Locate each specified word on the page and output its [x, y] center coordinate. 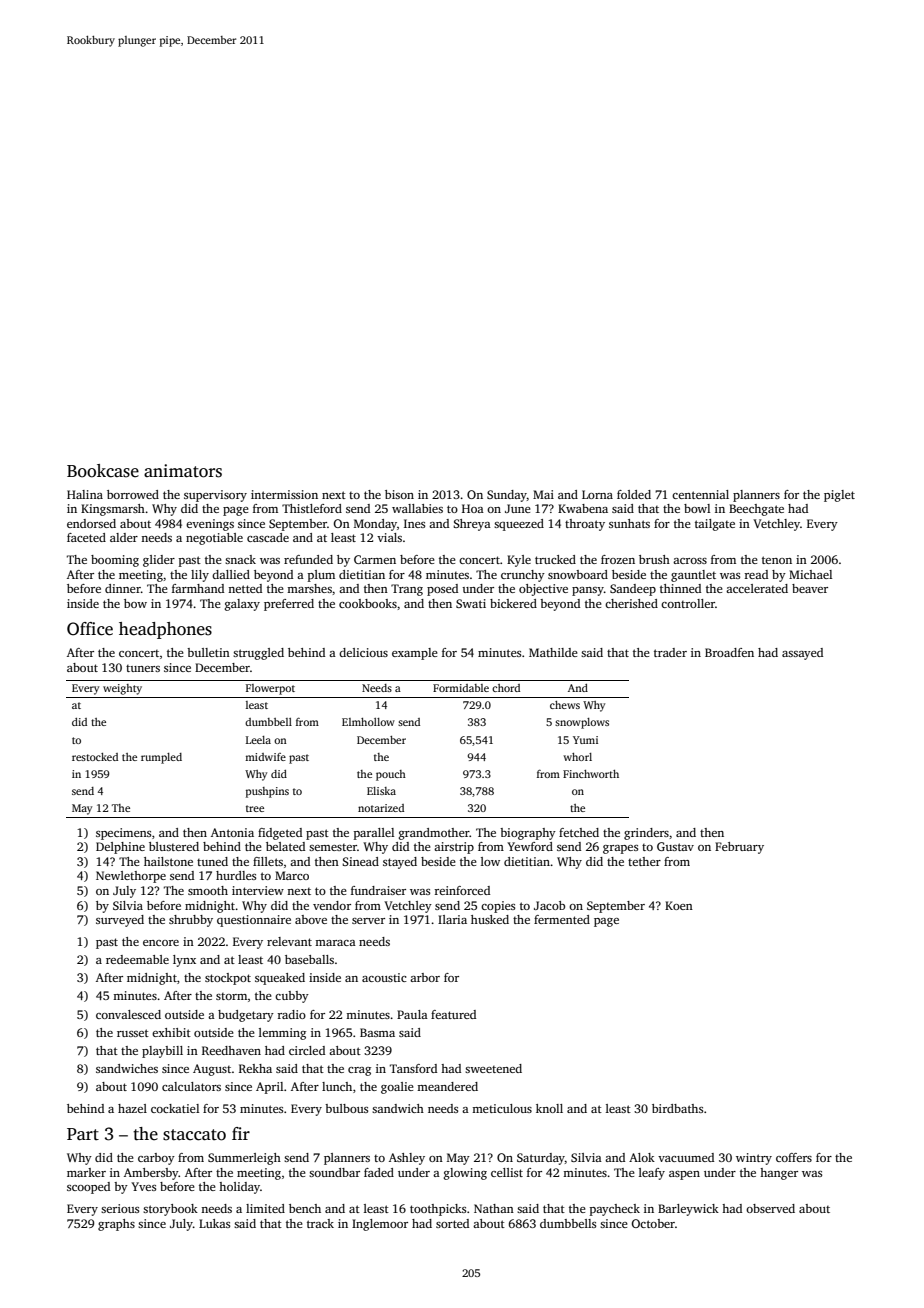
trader [670, 652]
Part [83, 1134]
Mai [543, 494]
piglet [839, 496]
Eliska [381, 791]
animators [183, 471]
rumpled [161, 758]
